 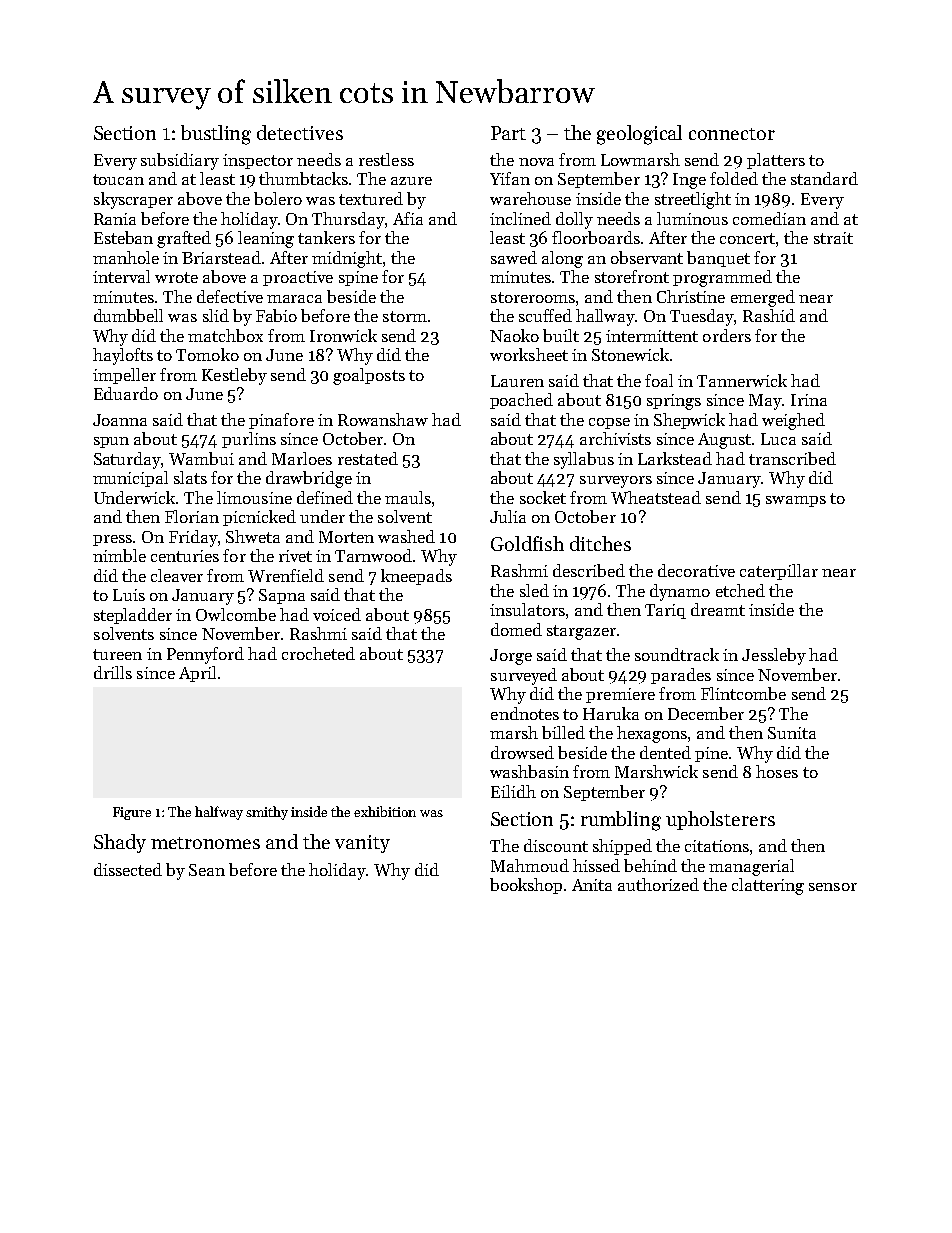 What do you see at coordinates (779, 572) in the image?
I see `caterpillar` at bounding box center [779, 572].
